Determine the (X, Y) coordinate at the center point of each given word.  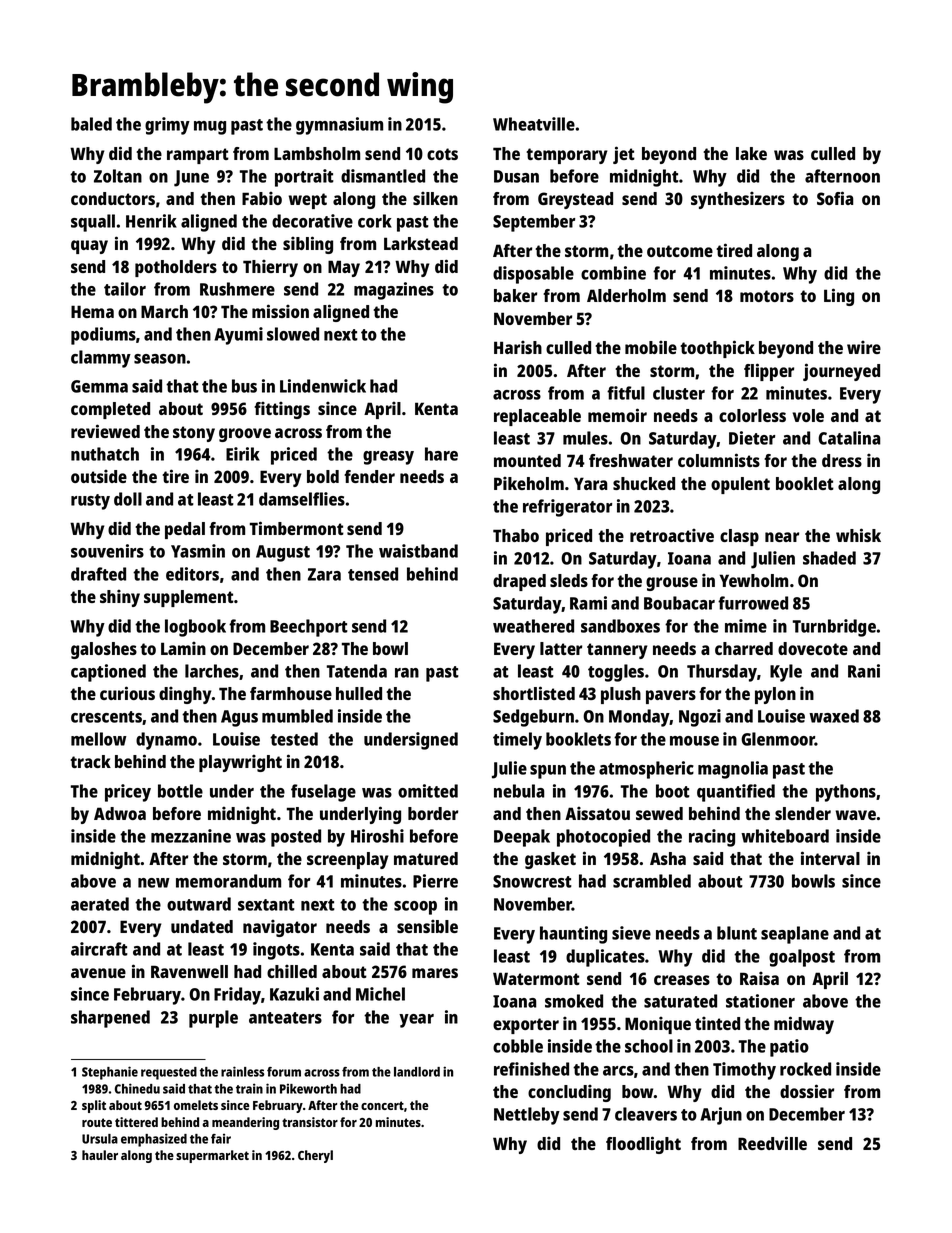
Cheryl (315, 1156)
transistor (310, 1122)
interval (830, 858)
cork (375, 221)
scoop (415, 908)
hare (441, 454)
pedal (185, 530)
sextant (266, 905)
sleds (569, 580)
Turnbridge (834, 628)
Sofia (835, 198)
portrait (304, 178)
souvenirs (107, 551)
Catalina (849, 438)
